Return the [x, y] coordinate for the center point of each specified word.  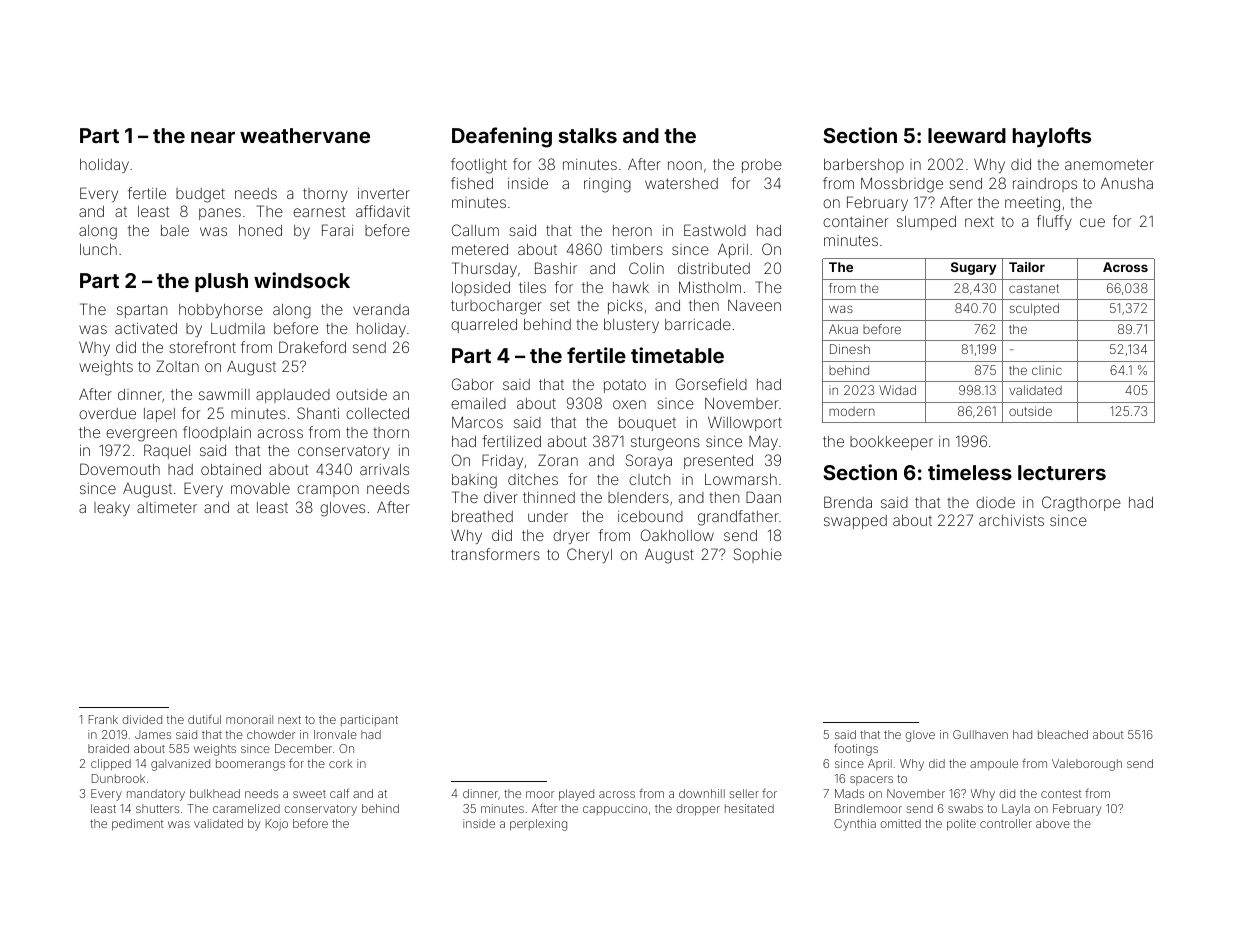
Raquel [167, 451]
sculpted [1034, 309]
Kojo [277, 825]
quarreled [484, 326]
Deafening [502, 137]
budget [200, 195]
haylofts [1052, 137]
